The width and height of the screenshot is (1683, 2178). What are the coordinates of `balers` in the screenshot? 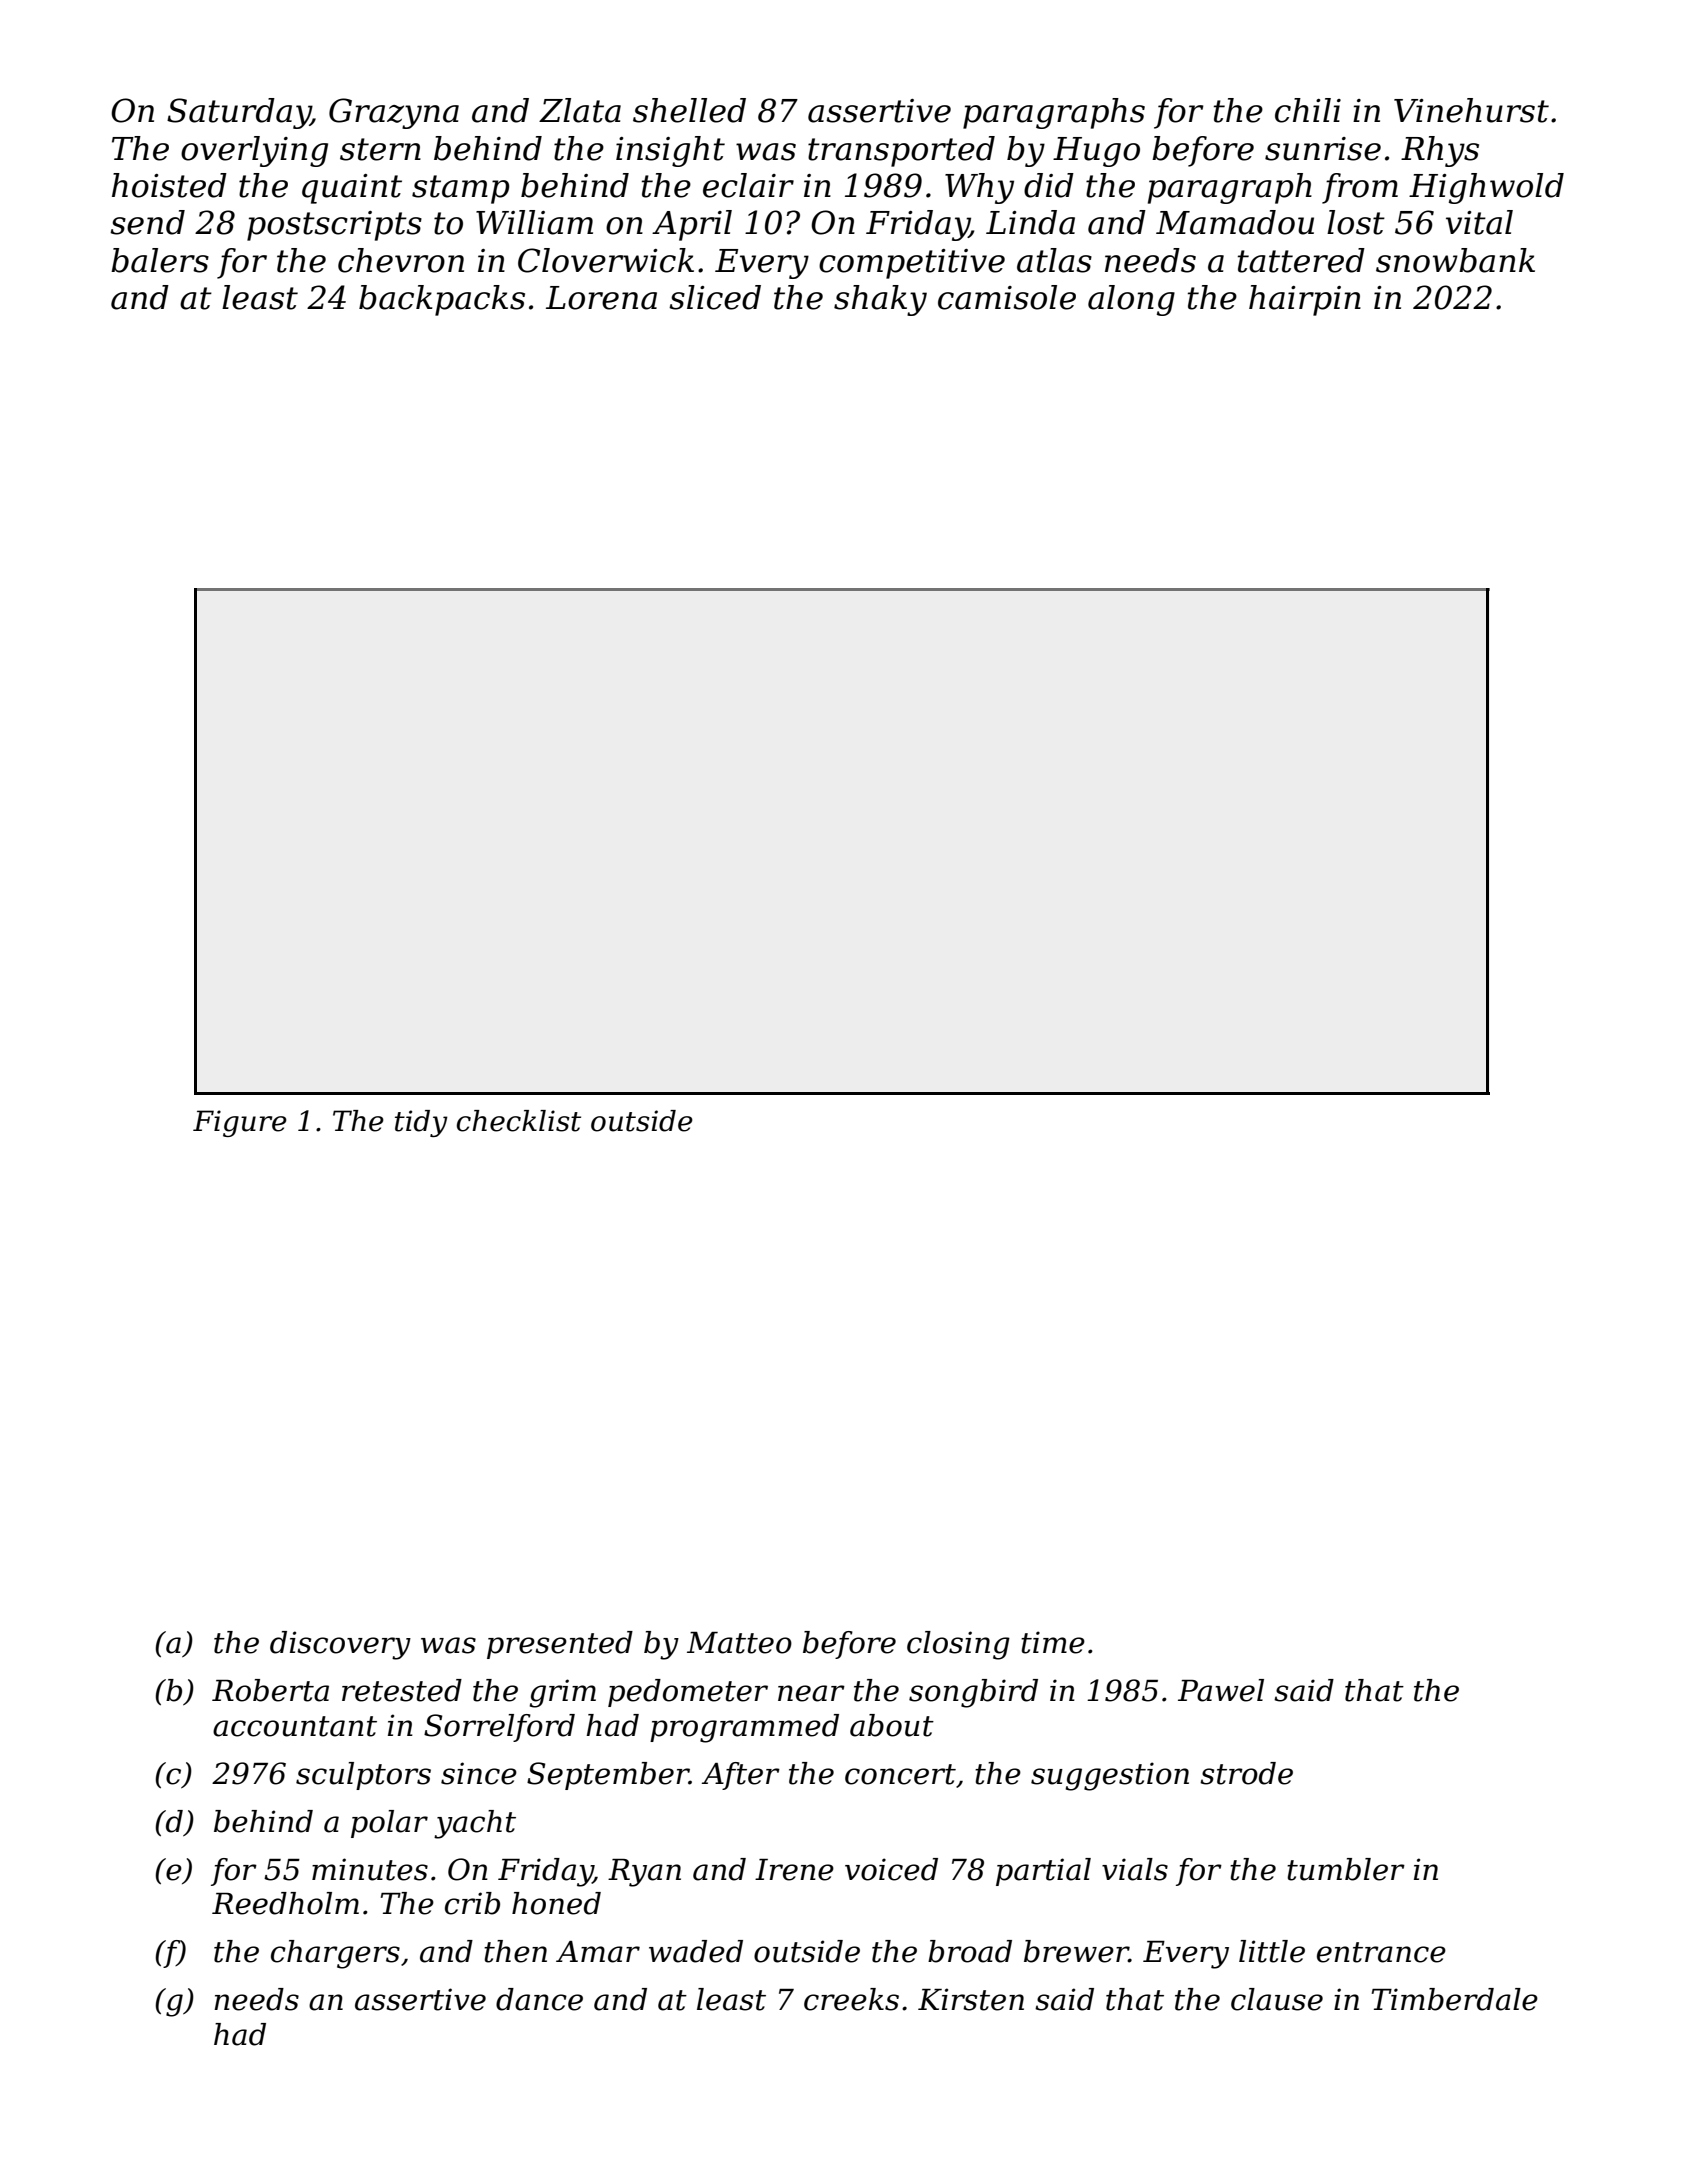 It's located at (160, 260).
